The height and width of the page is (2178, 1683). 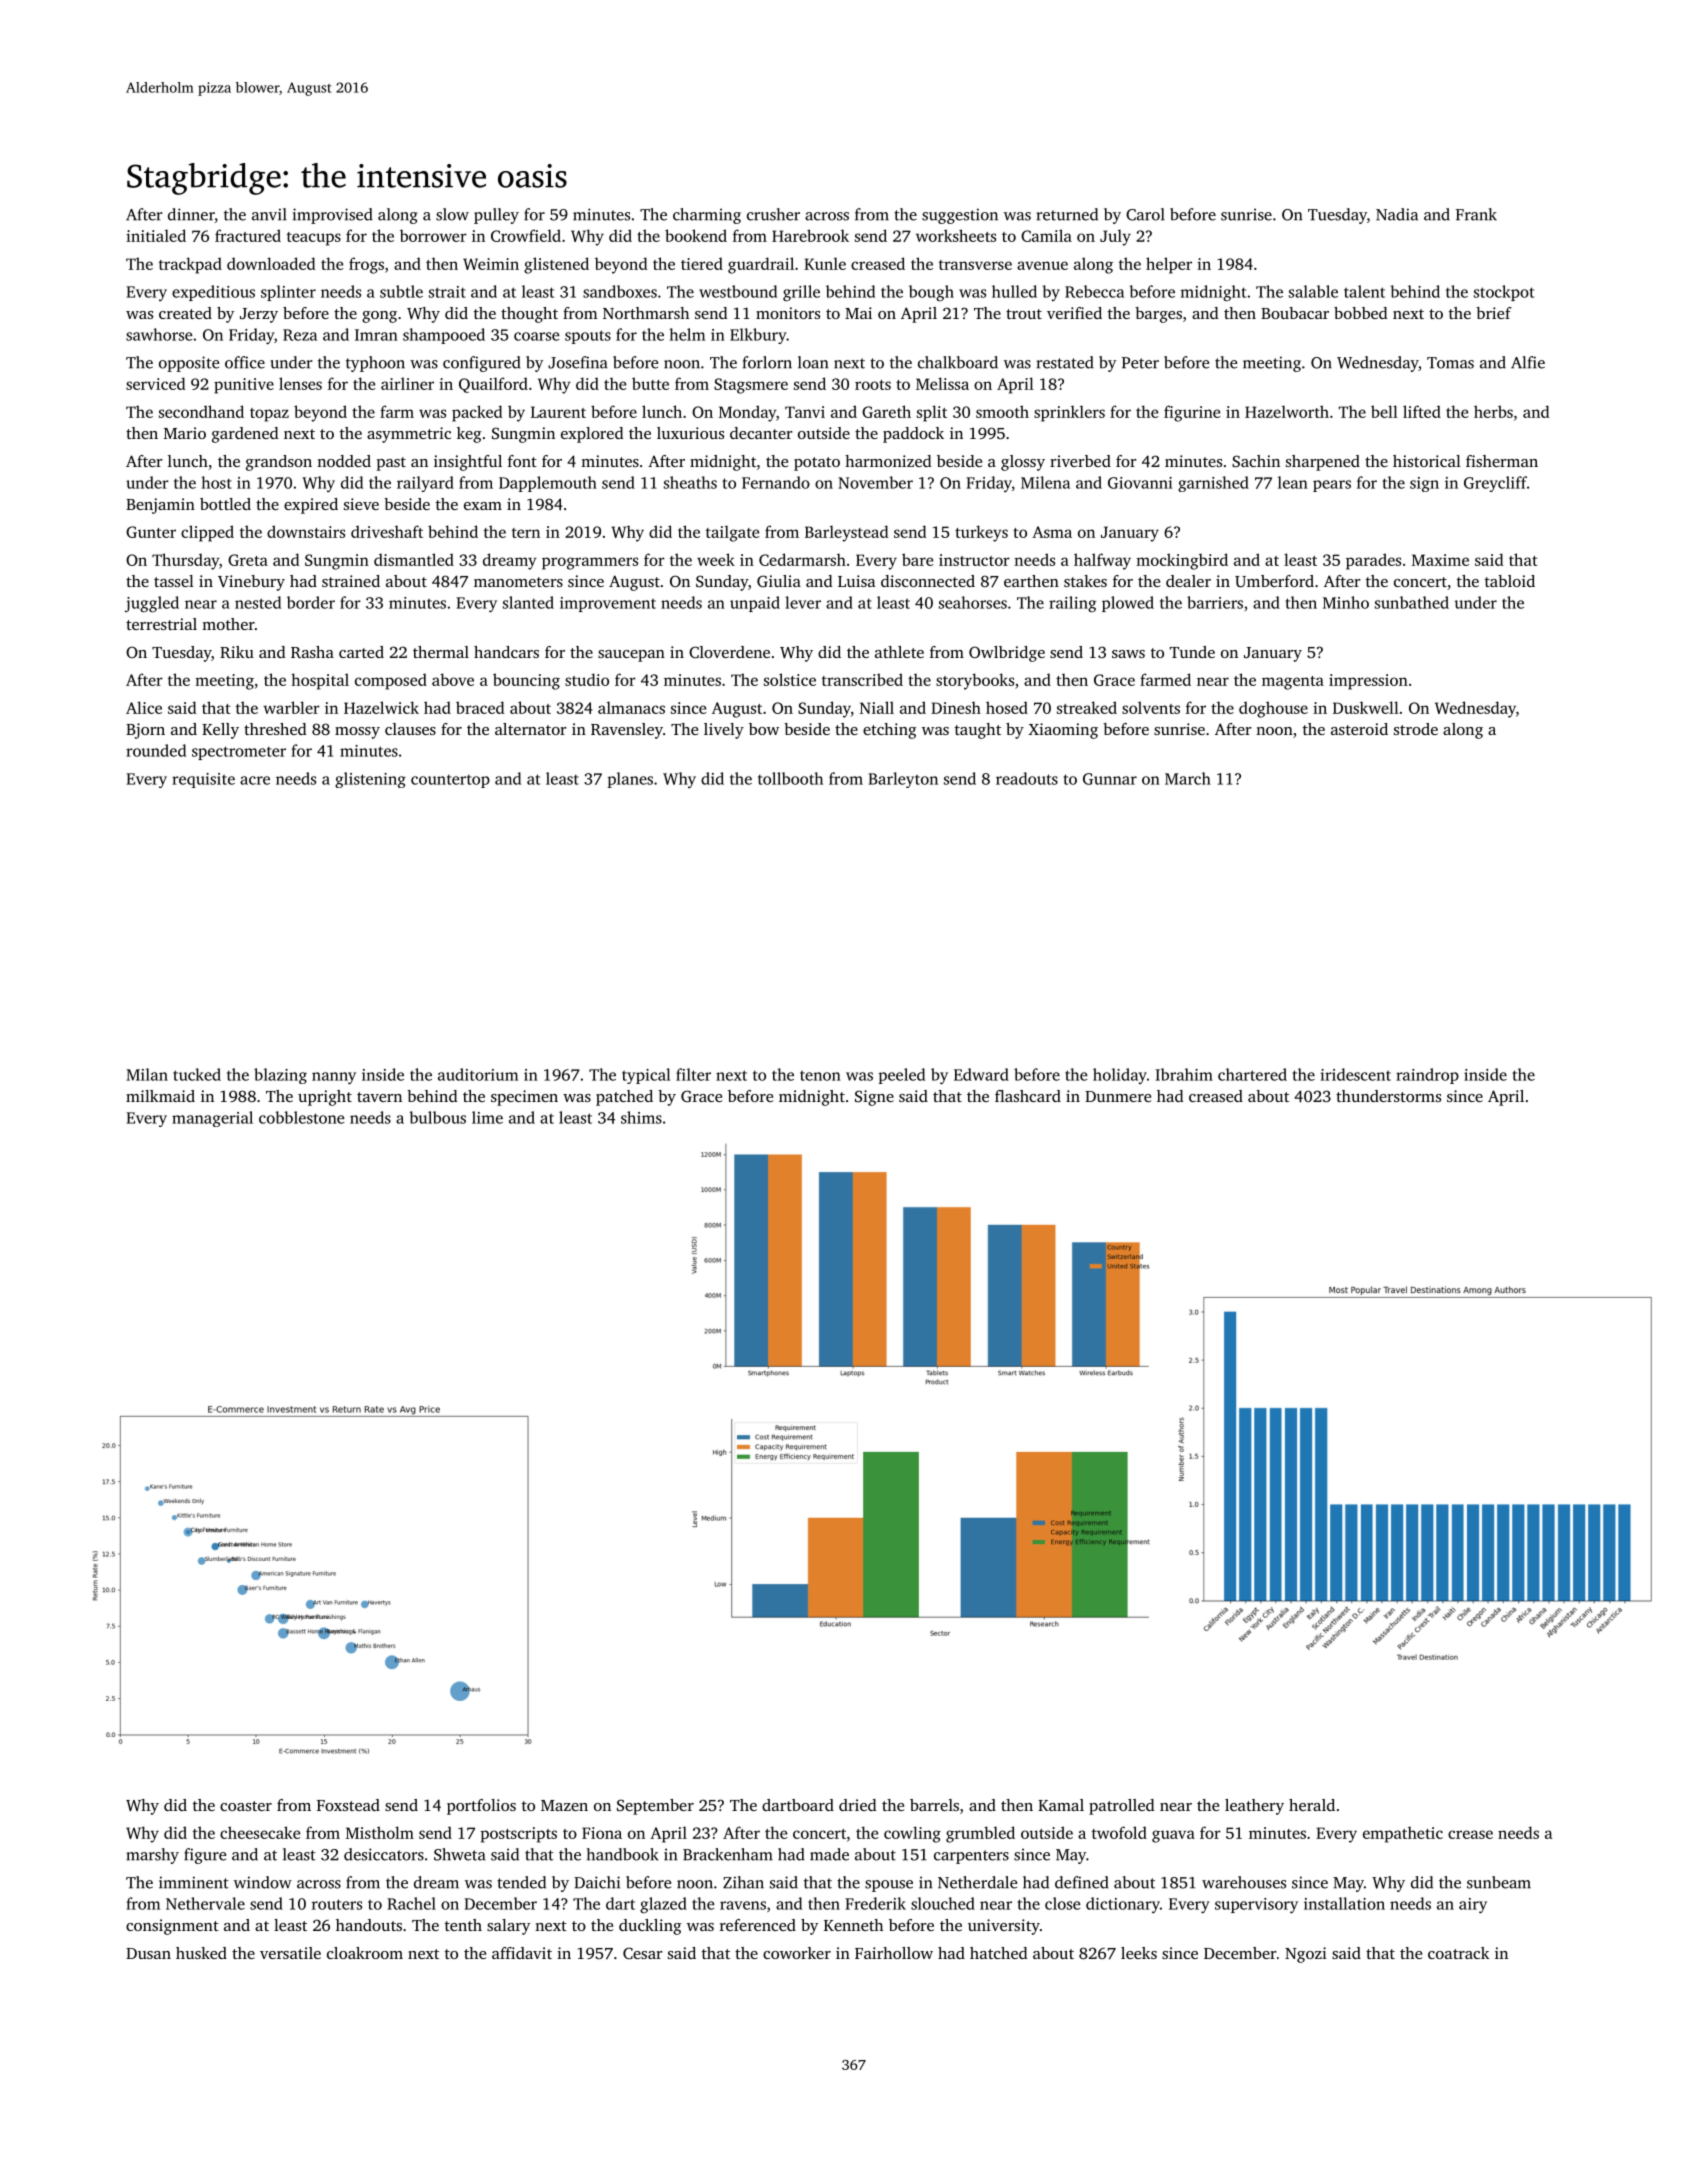 What do you see at coordinates (1356, 1074) in the page?
I see `iridescent` at bounding box center [1356, 1074].
